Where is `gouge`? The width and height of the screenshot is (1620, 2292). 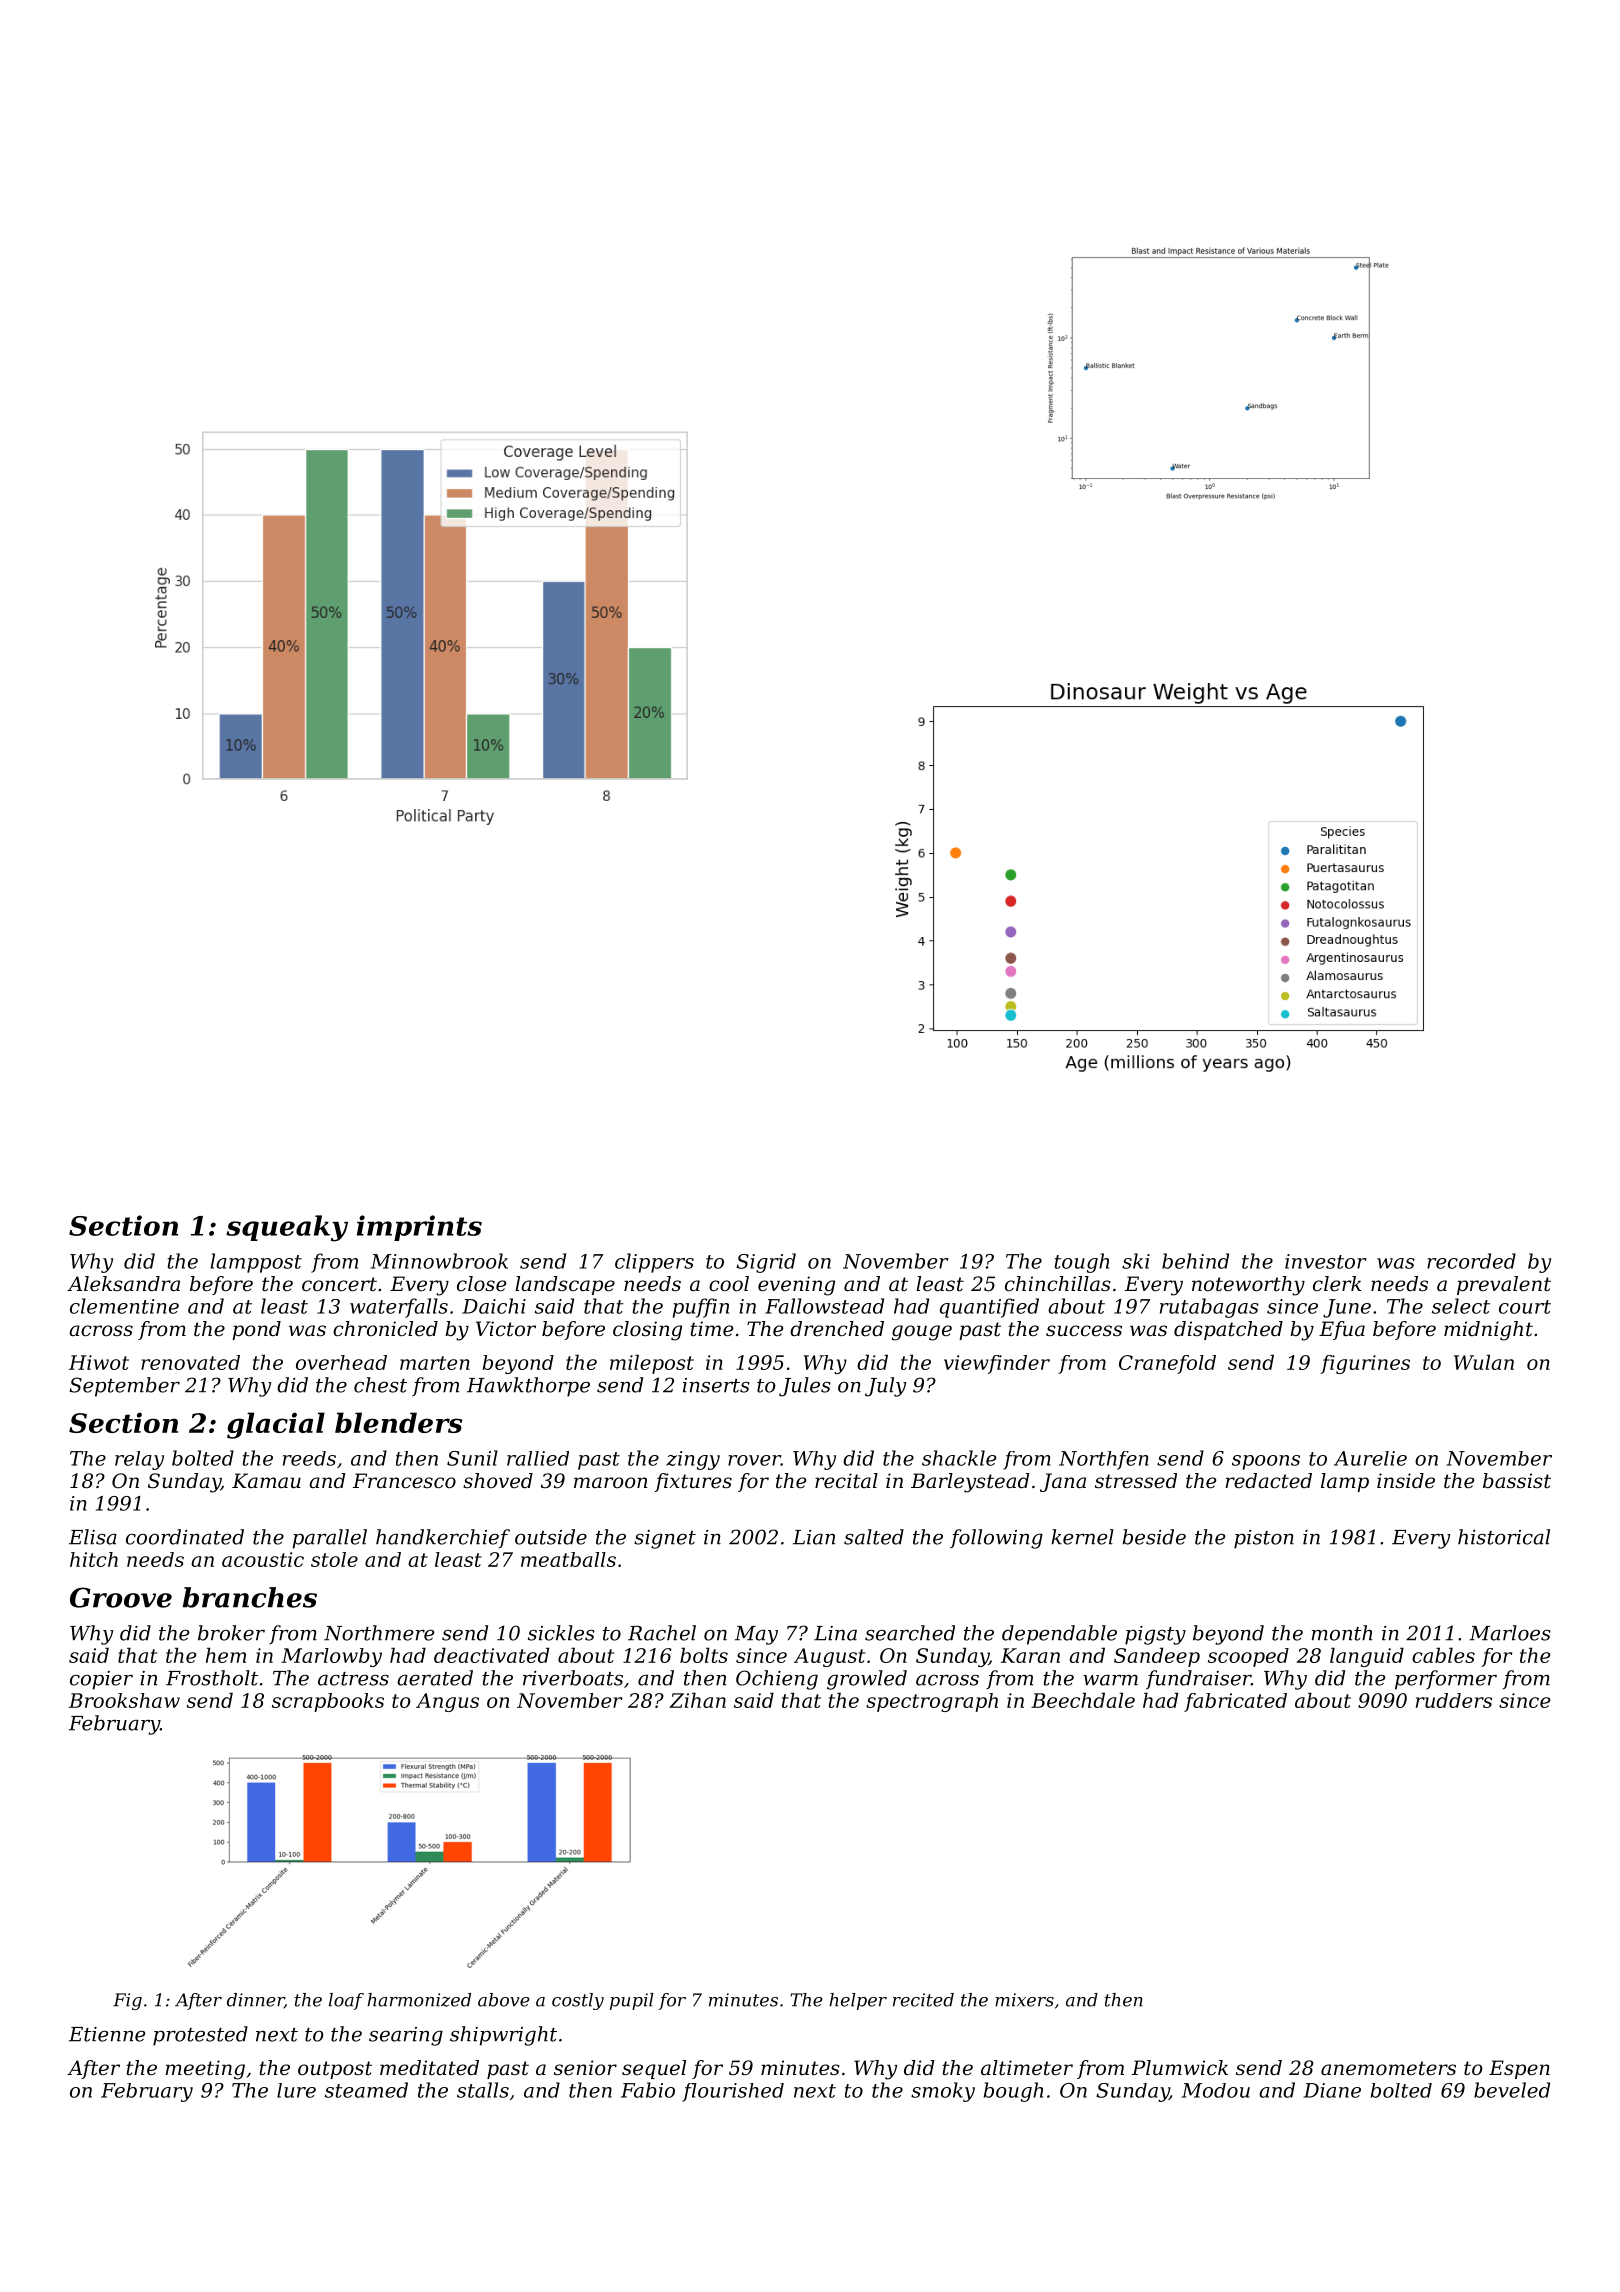 gouge is located at coordinates (922, 1333).
